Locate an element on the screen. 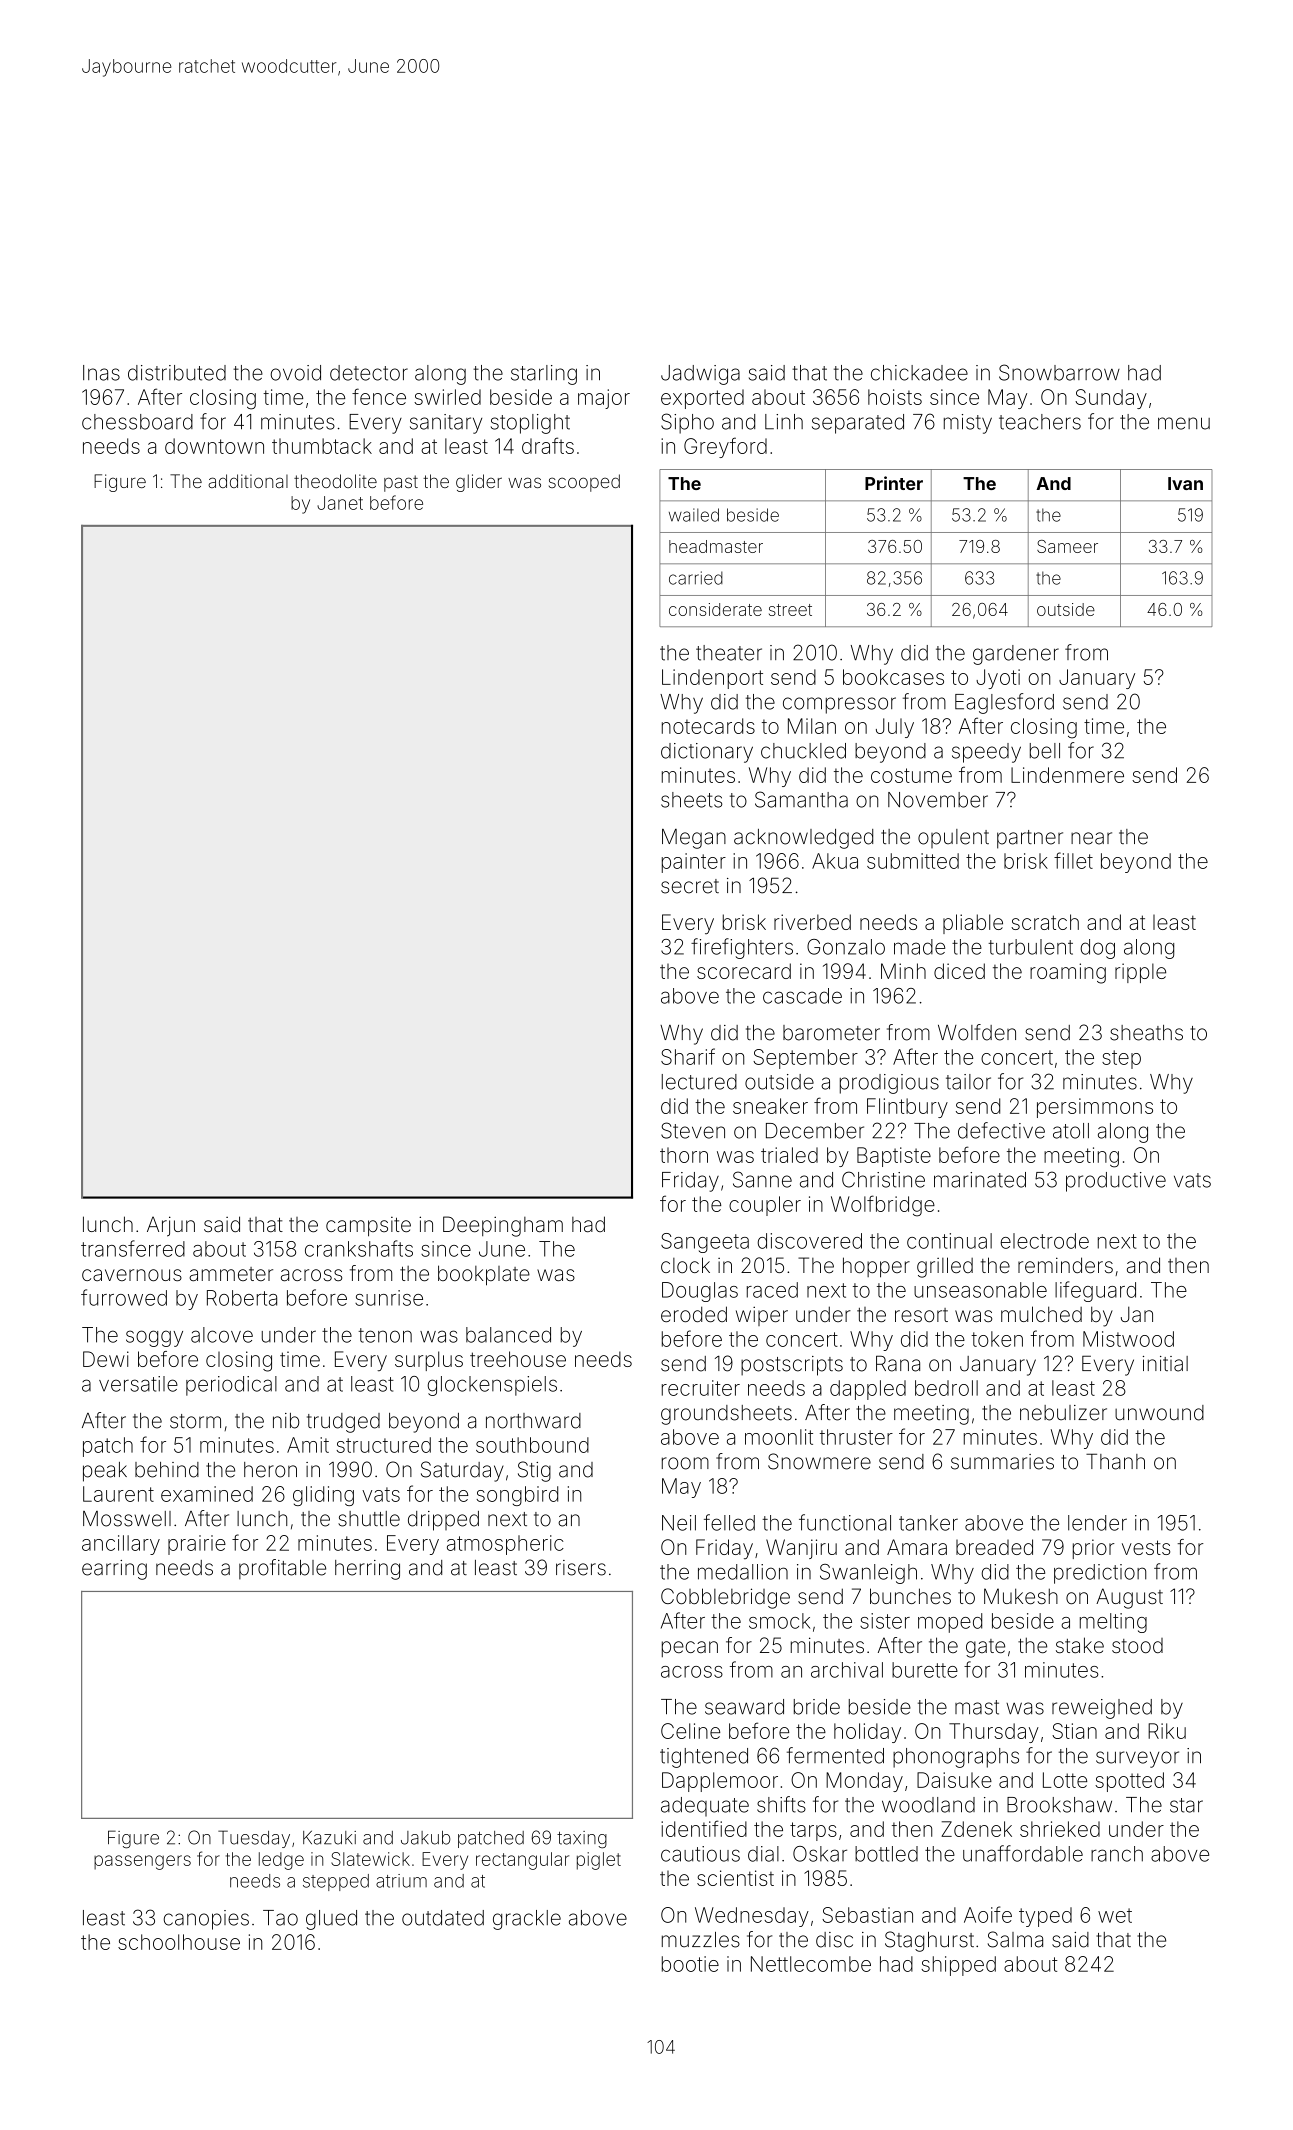 The image size is (1293, 2130). street is located at coordinates (790, 610).
